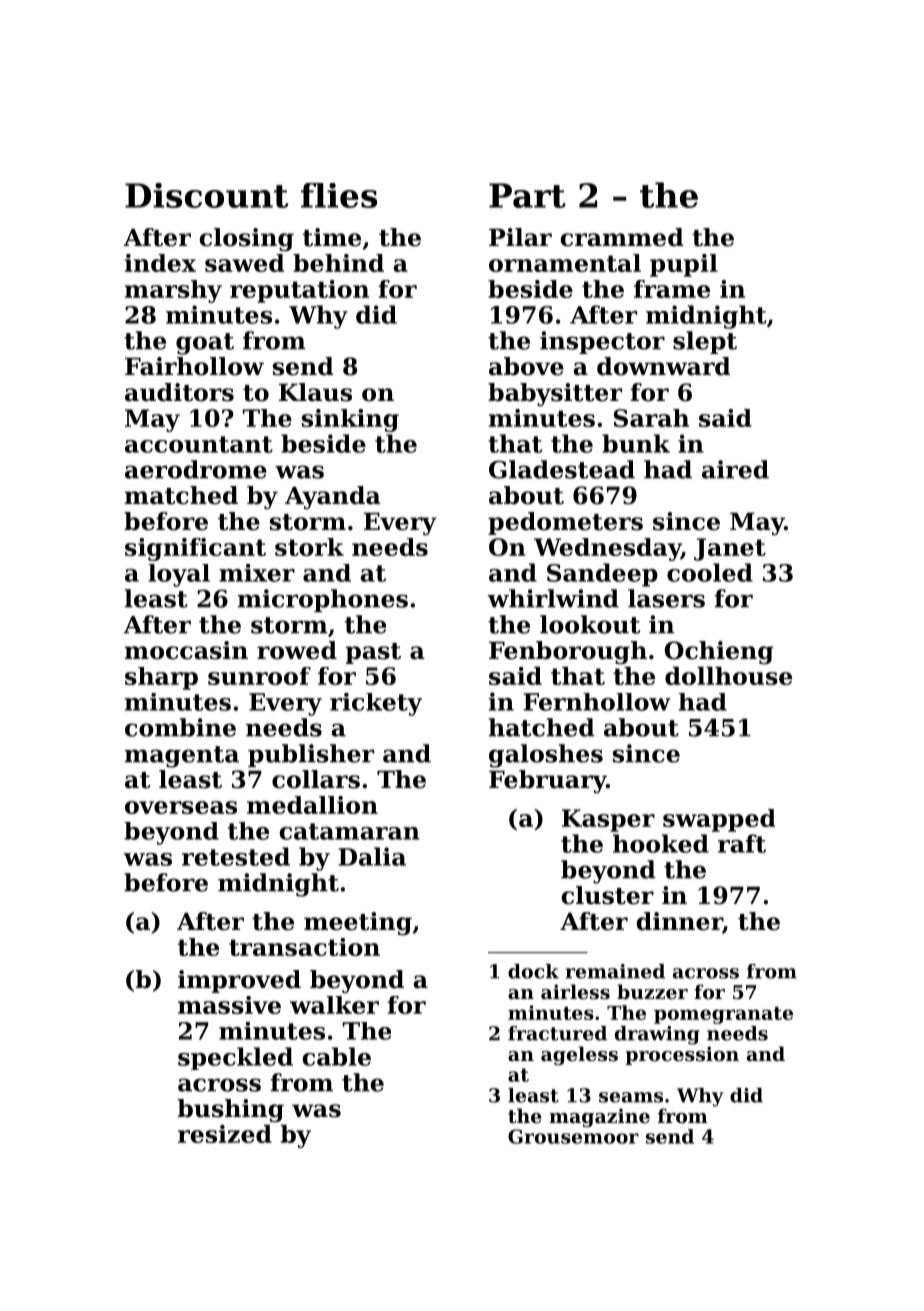  What do you see at coordinates (316, 779) in the screenshot?
I see `collars` at bounding box center [316, 779].
